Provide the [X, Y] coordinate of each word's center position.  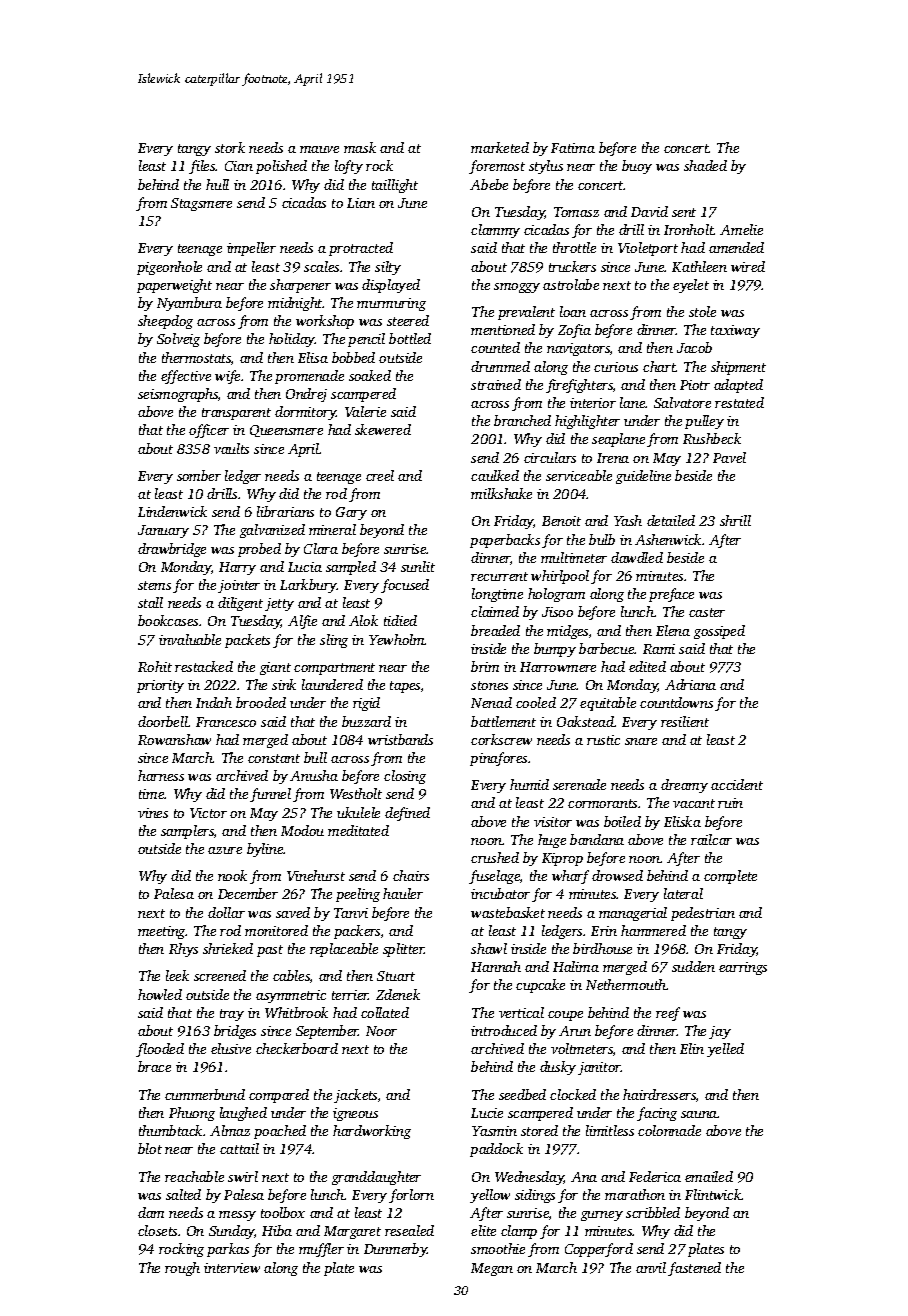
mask [360, 147]
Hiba [277, 1230]
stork [230, 147]
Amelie [741, 229]
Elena [673, 630]
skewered [383, 429]
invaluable [190, 639]
